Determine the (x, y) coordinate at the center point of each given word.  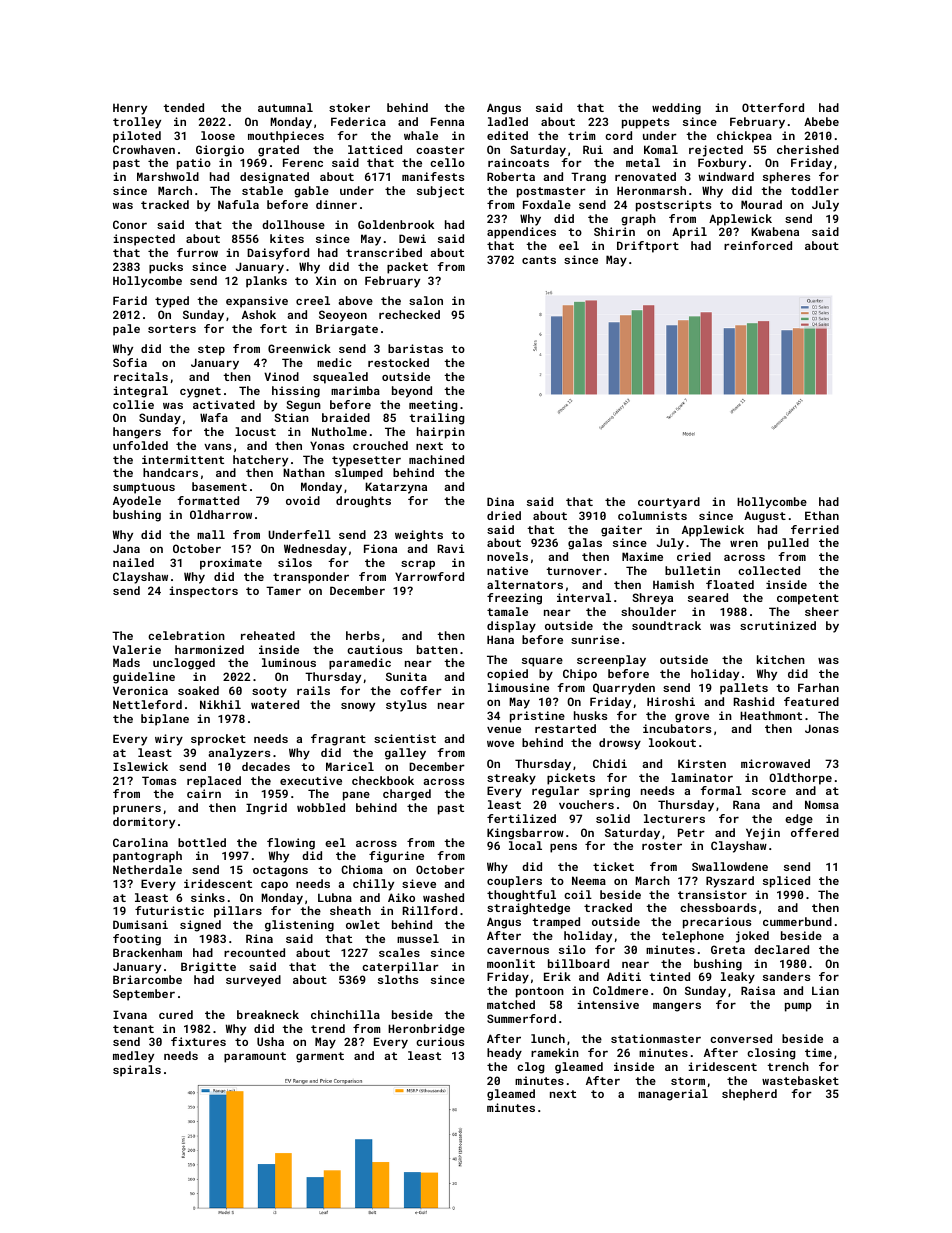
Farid (130, 300)
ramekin (555, 1052)
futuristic (169, 910)
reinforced (758, 245)
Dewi (412, 238)
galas (585, 544)
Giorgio (220, 151)
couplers (514, 882)
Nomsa (822, 804)
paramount (255, 1057)
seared (708, 597)
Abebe (821, 121)
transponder (311, 578)
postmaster (551, 192)
